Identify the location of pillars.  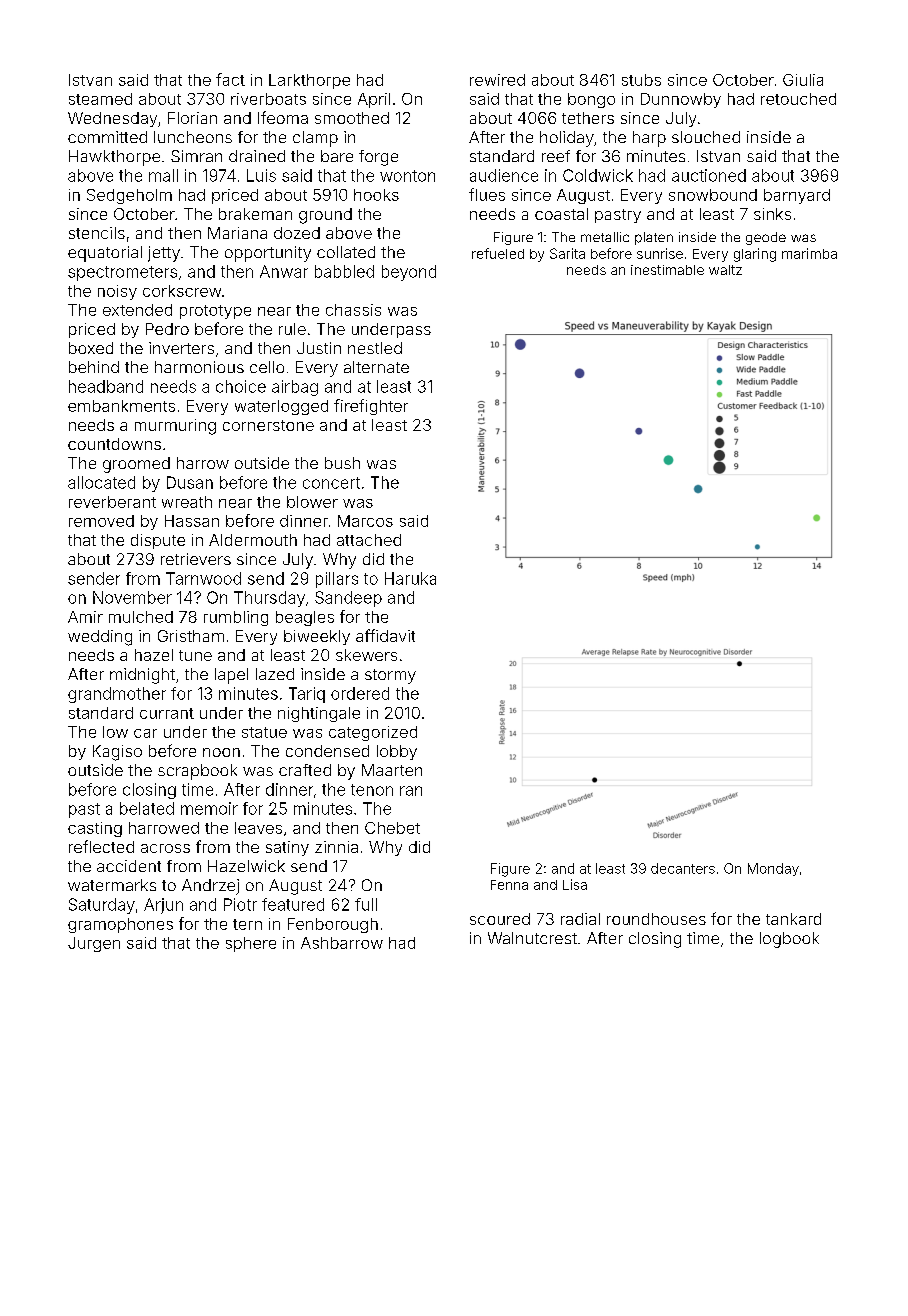
(337, 580).
